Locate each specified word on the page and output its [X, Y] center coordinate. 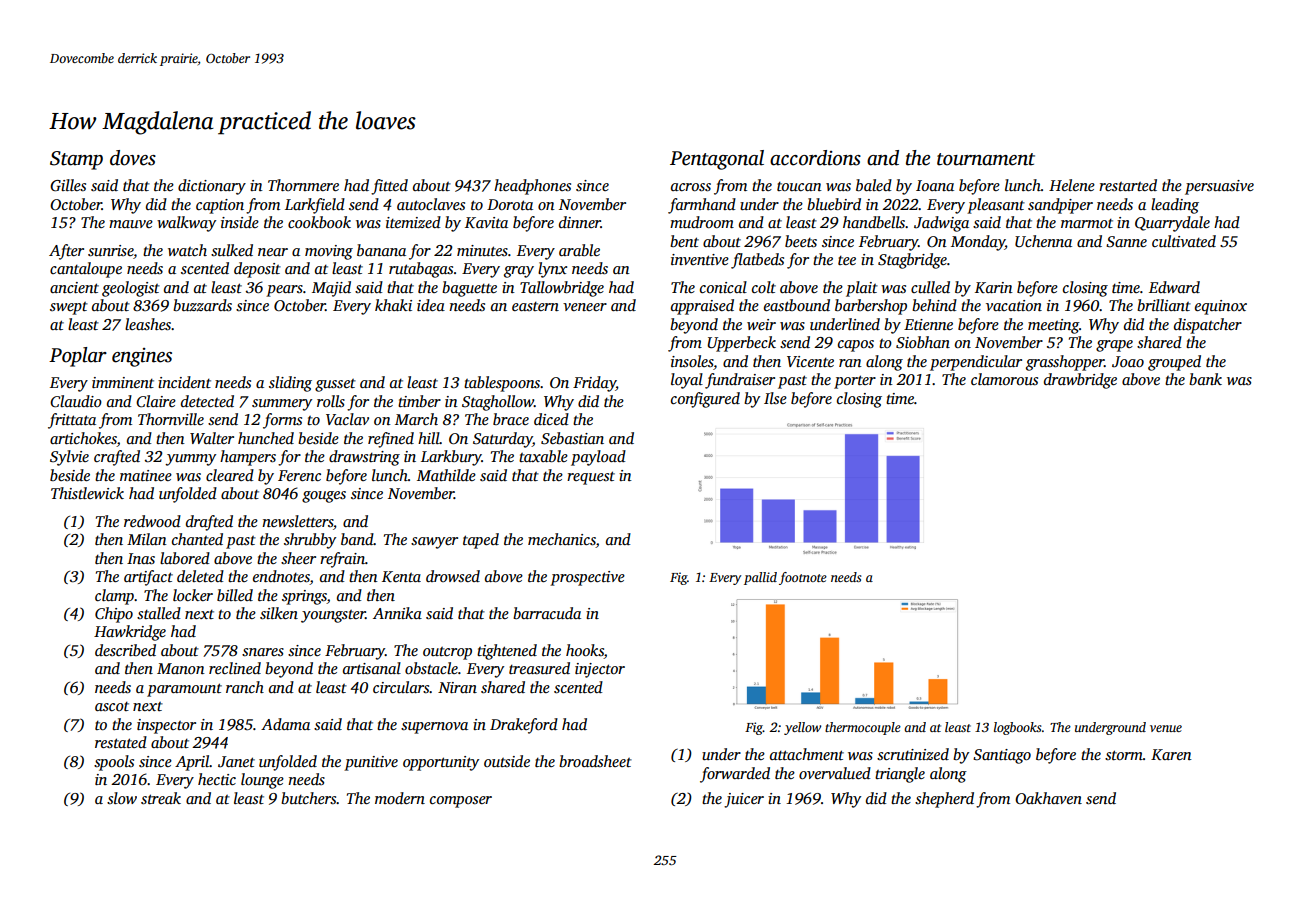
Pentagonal [717, 160]
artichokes [83, 438]
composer [461, 802]
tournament [986, 159]
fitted [389, 187]
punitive [371, 763]
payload [598, 458]
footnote [803, 578]
